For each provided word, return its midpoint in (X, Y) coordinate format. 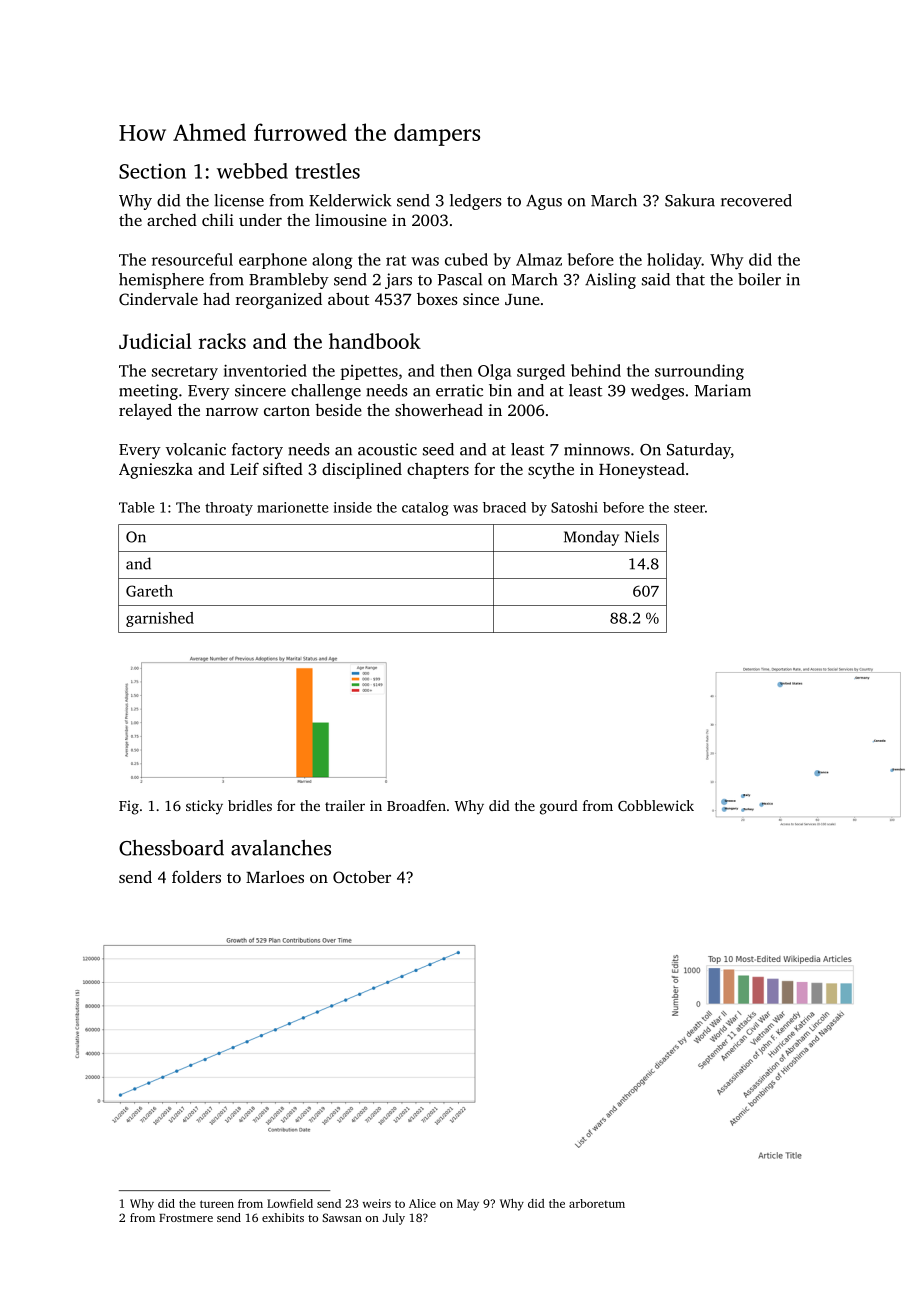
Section (152, 171)
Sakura (690, 200)
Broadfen (416, 805)
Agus (544, 202)
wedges (657, 392)
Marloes (275, 876)
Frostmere (186, 1218)
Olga (494, 372)
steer (689, 508)
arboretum (597, 1203)
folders (196, 876)
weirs (377, 1203)
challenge (326, 392)
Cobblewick (656, 805)
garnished (160, 619)
